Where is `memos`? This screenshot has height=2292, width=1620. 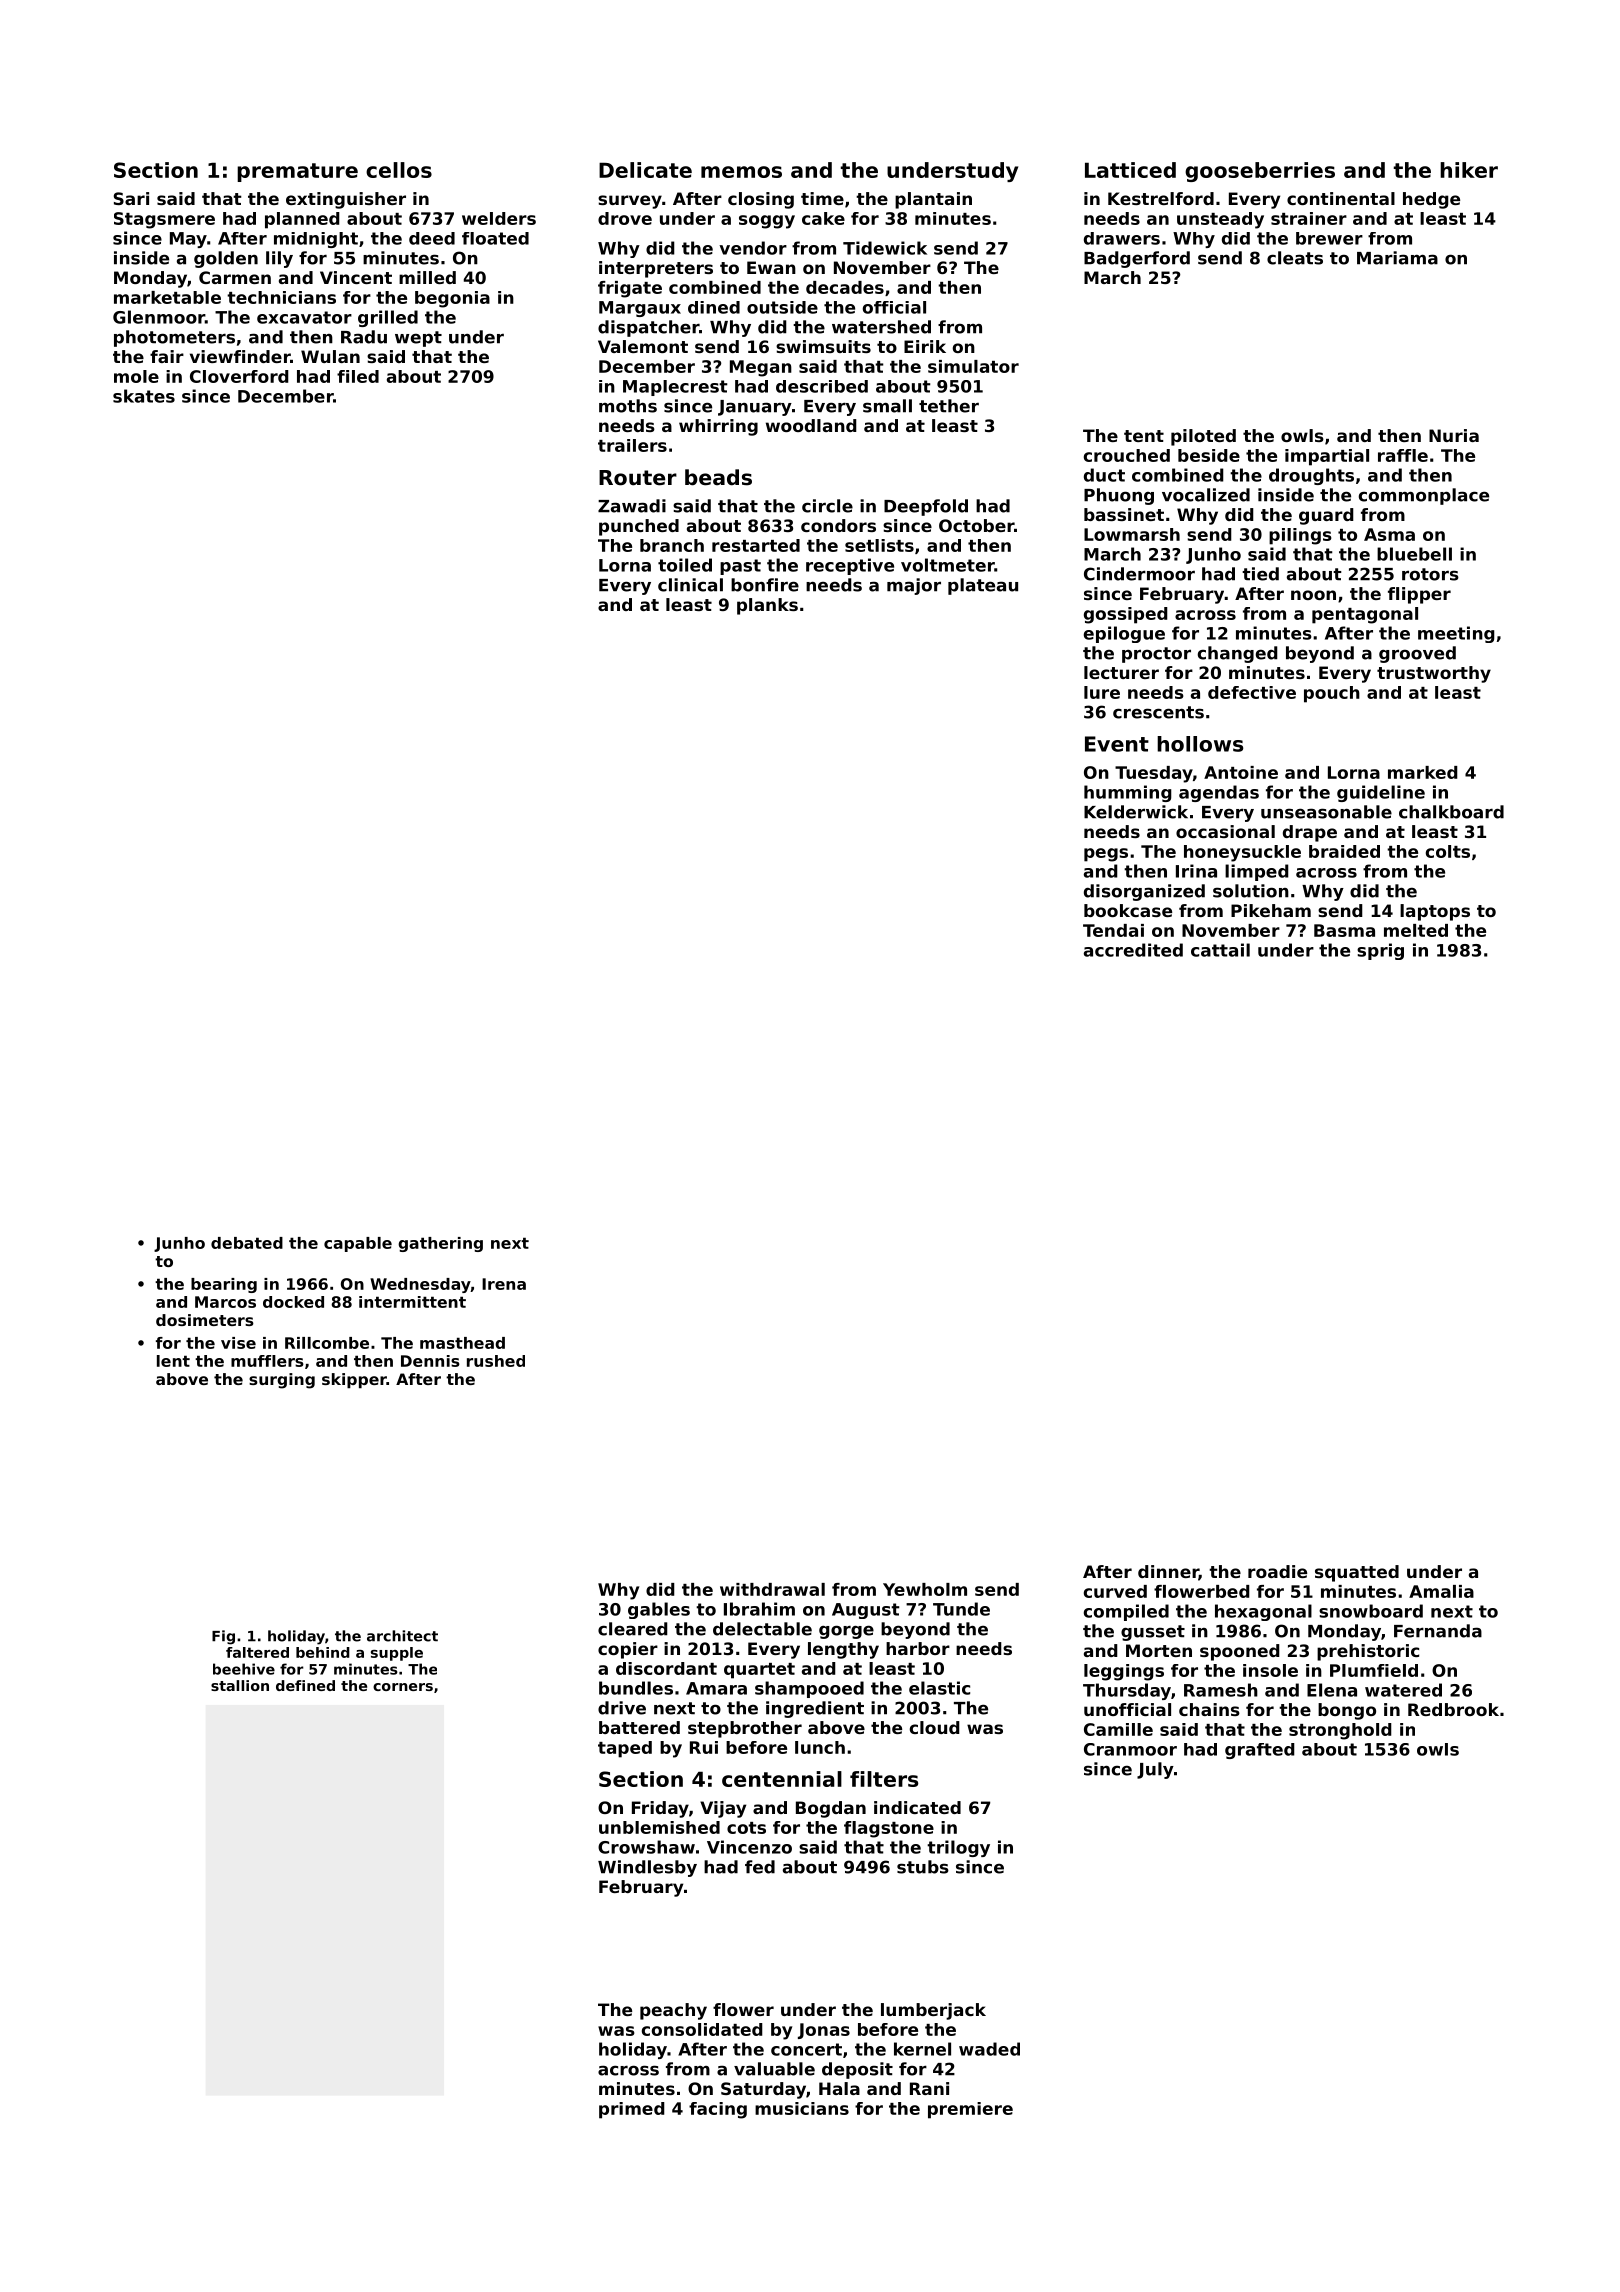 memos is located at coordinates (741, 172).
